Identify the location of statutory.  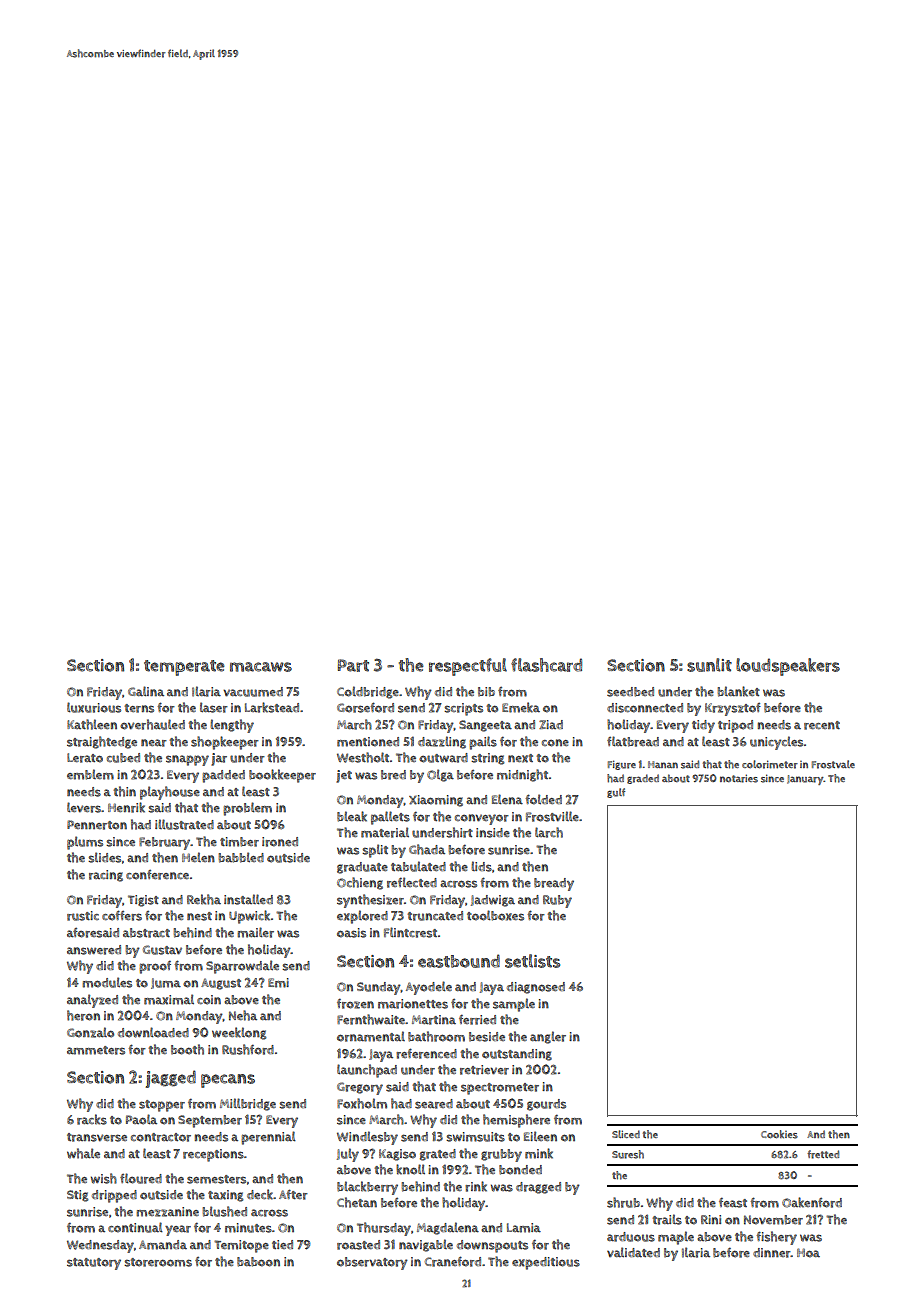
(94, 1264).
